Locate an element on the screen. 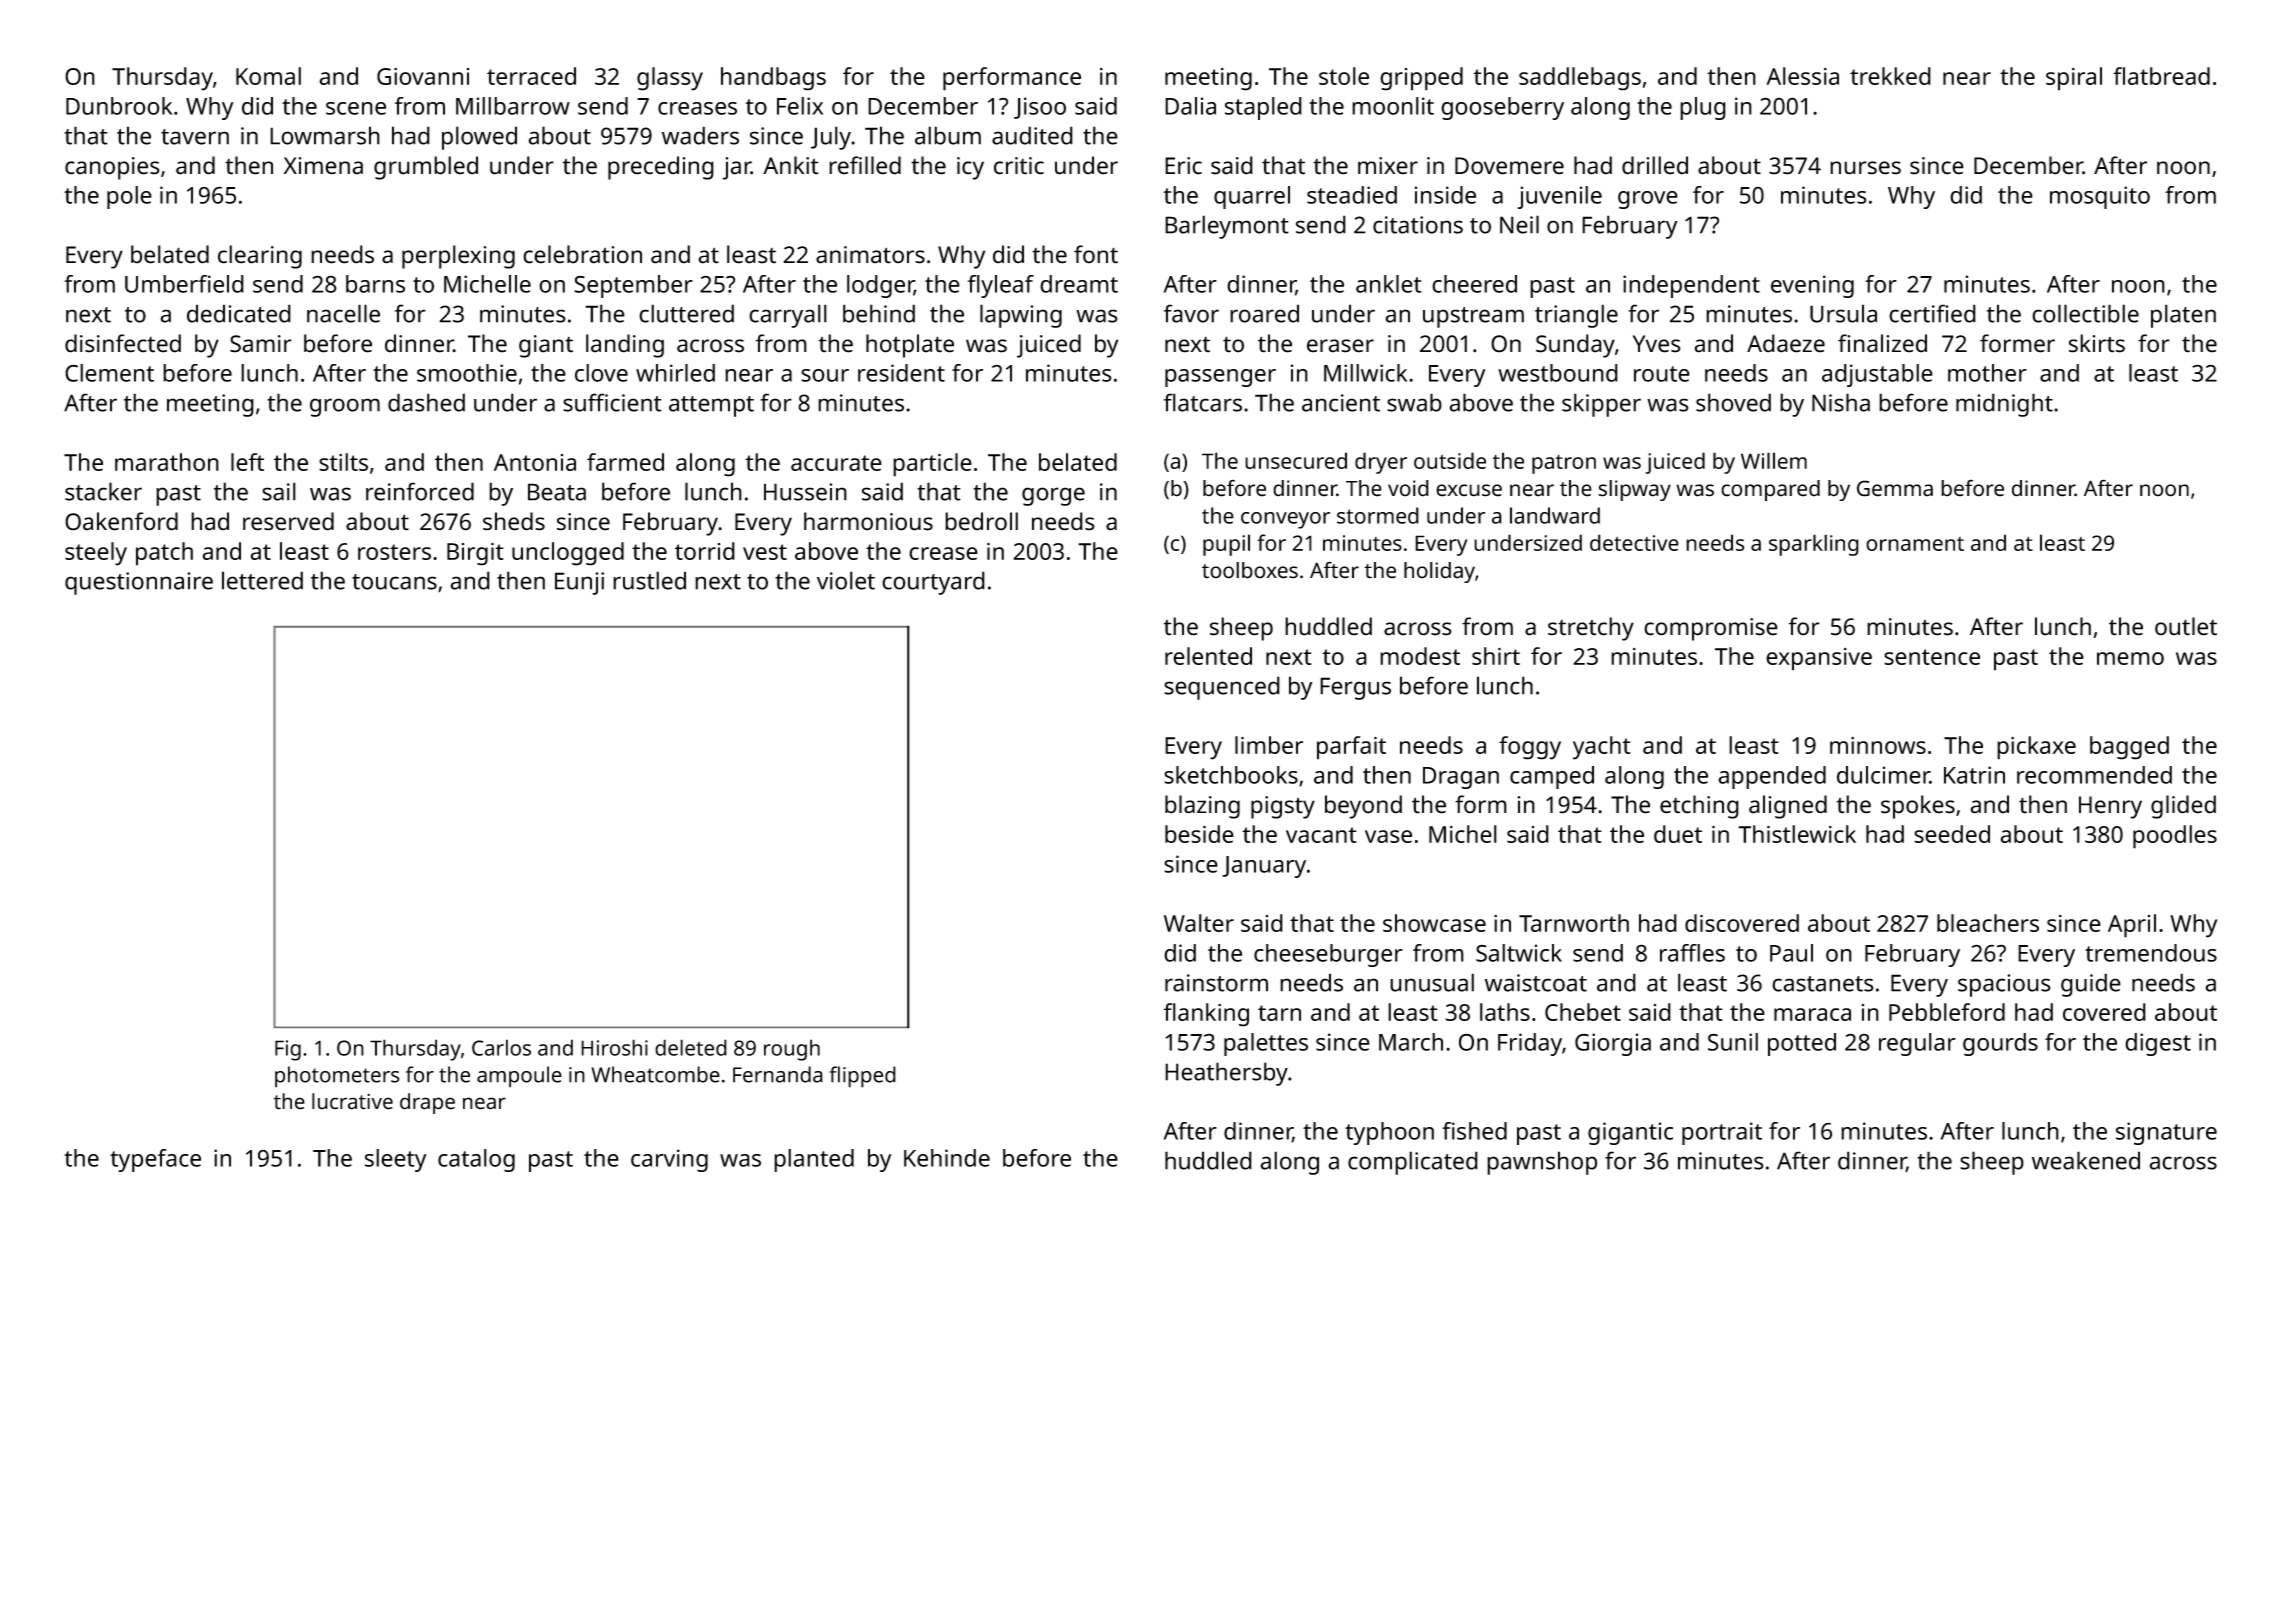  handbags is located at coordinates (773, 79).
